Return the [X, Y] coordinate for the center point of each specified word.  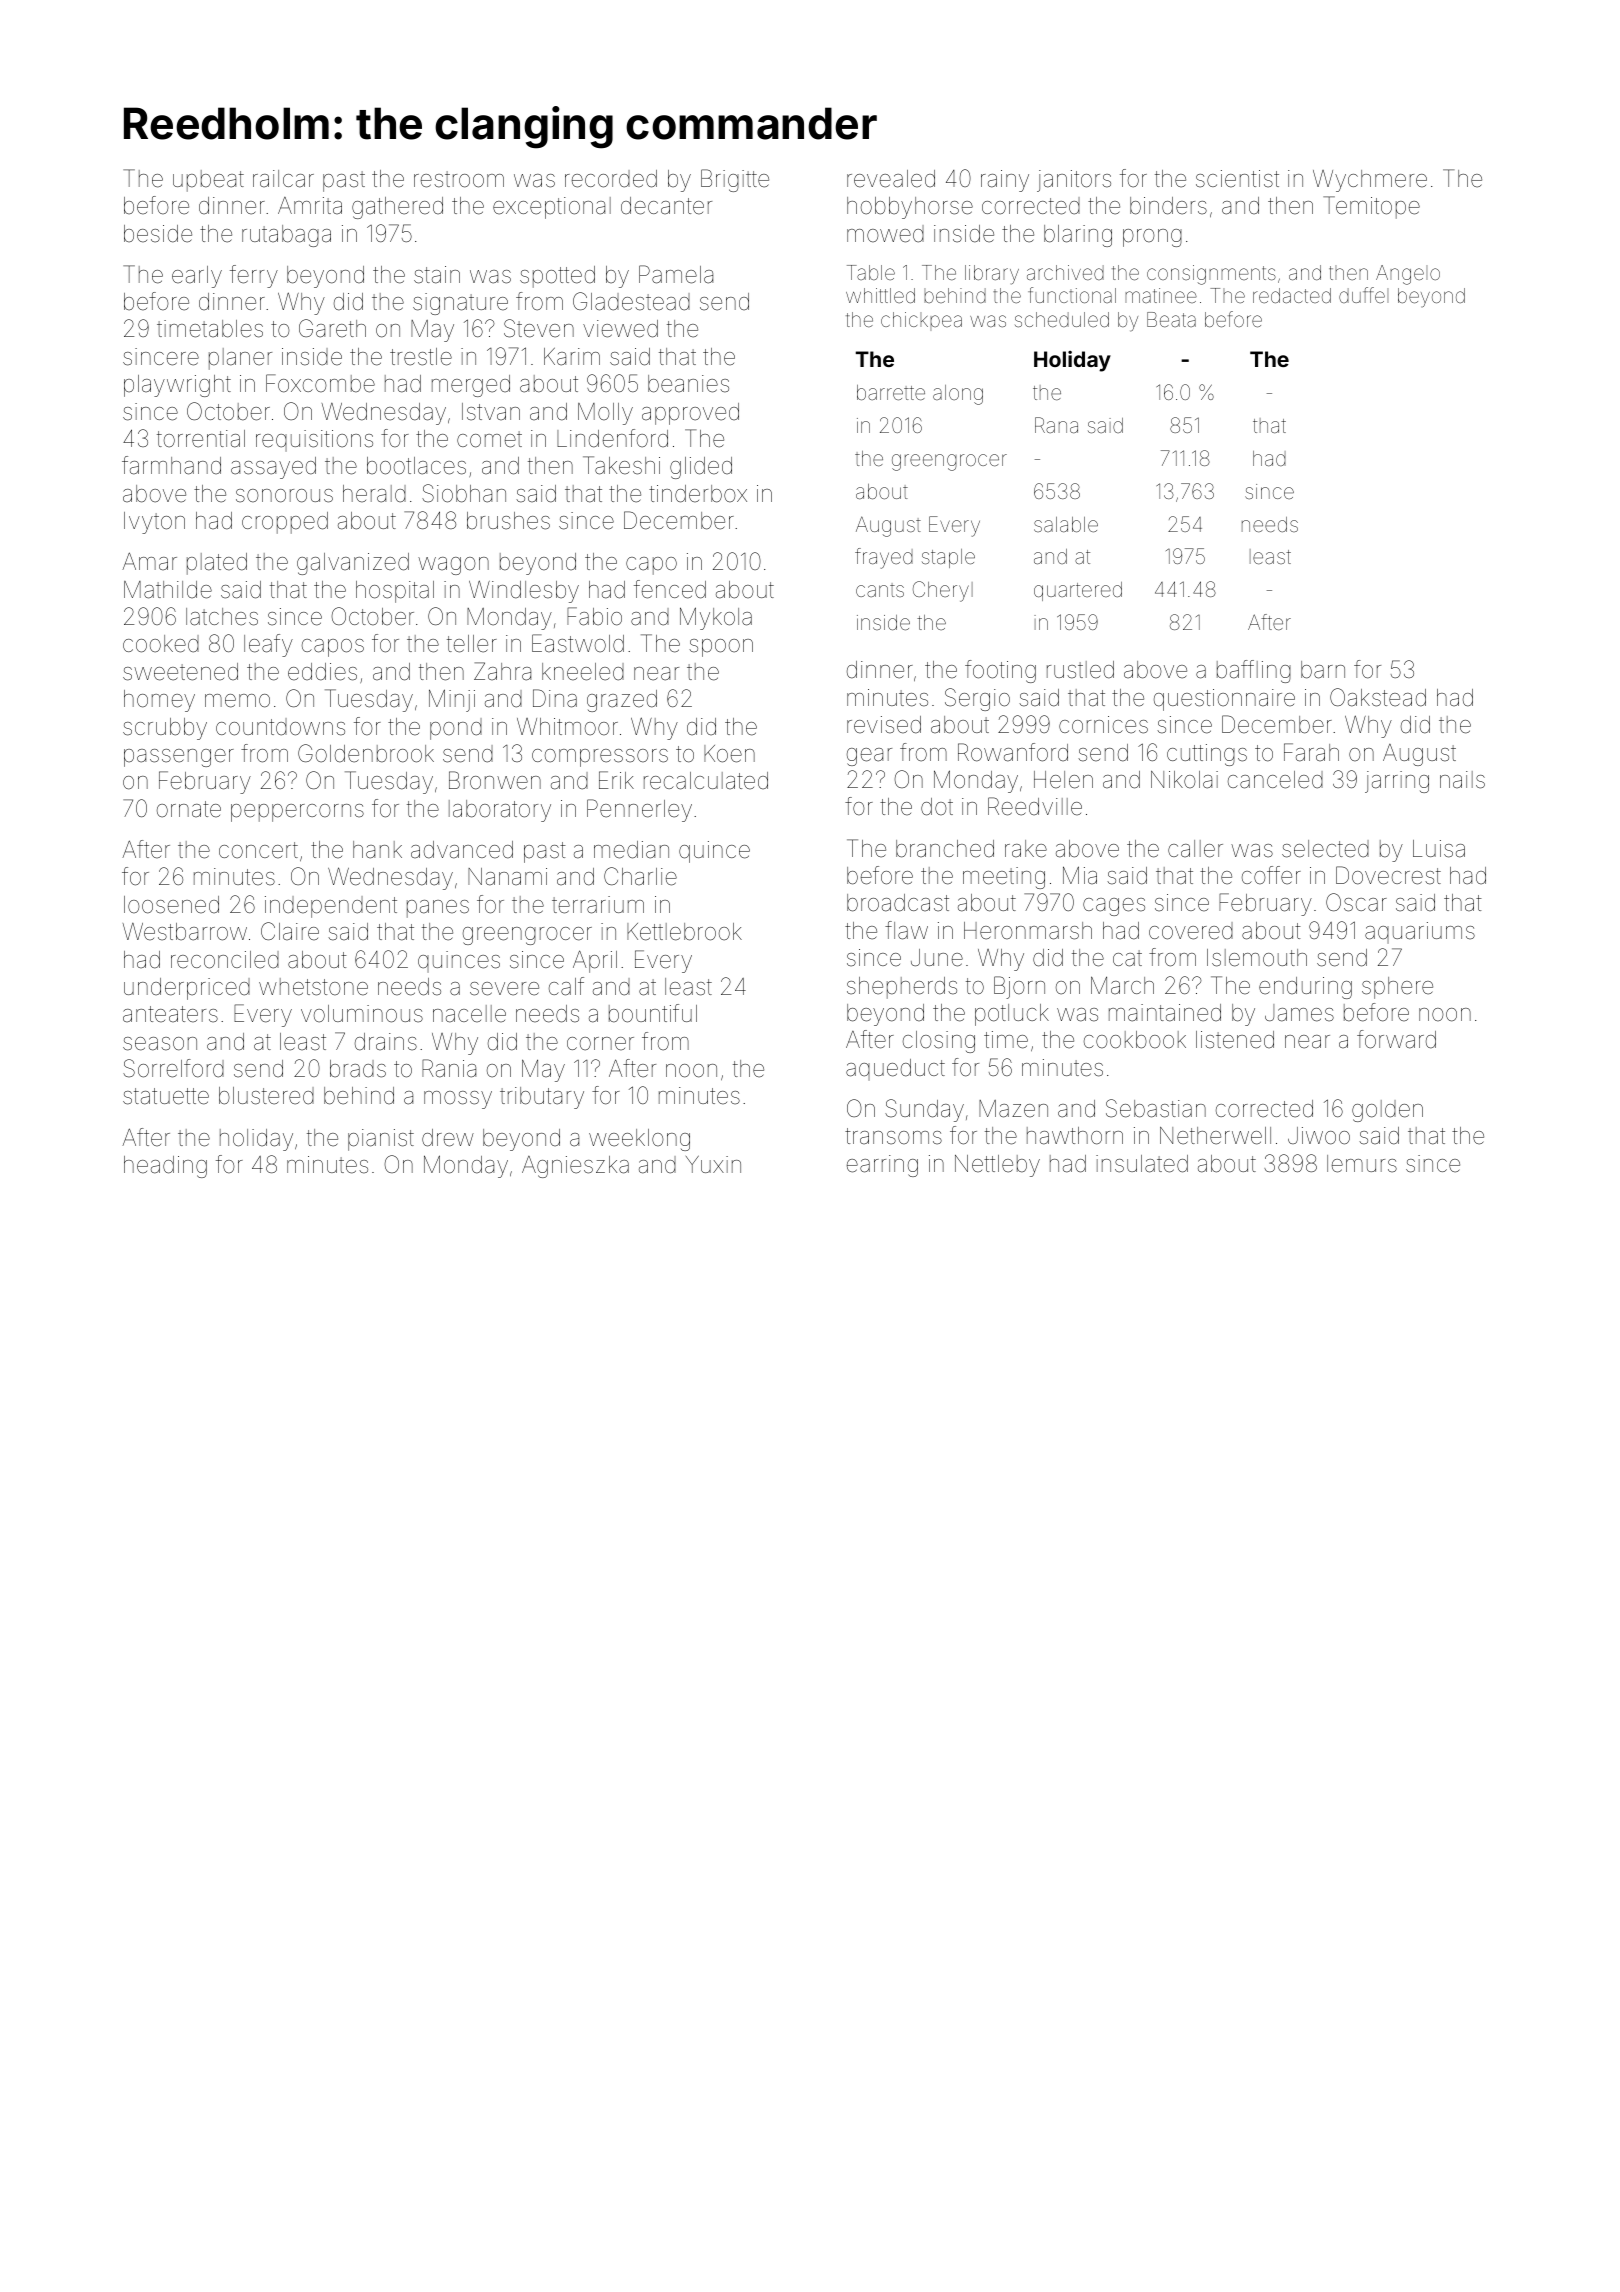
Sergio [977, 699]
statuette [166, 1096]
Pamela [676, 274]
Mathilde [168, 590]
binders [1168, 206]
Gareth [332, 328]
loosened [171, 905]
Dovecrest [1388, 875]
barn [1323, 670]
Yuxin [713, 1164]
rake [1026, 849]
